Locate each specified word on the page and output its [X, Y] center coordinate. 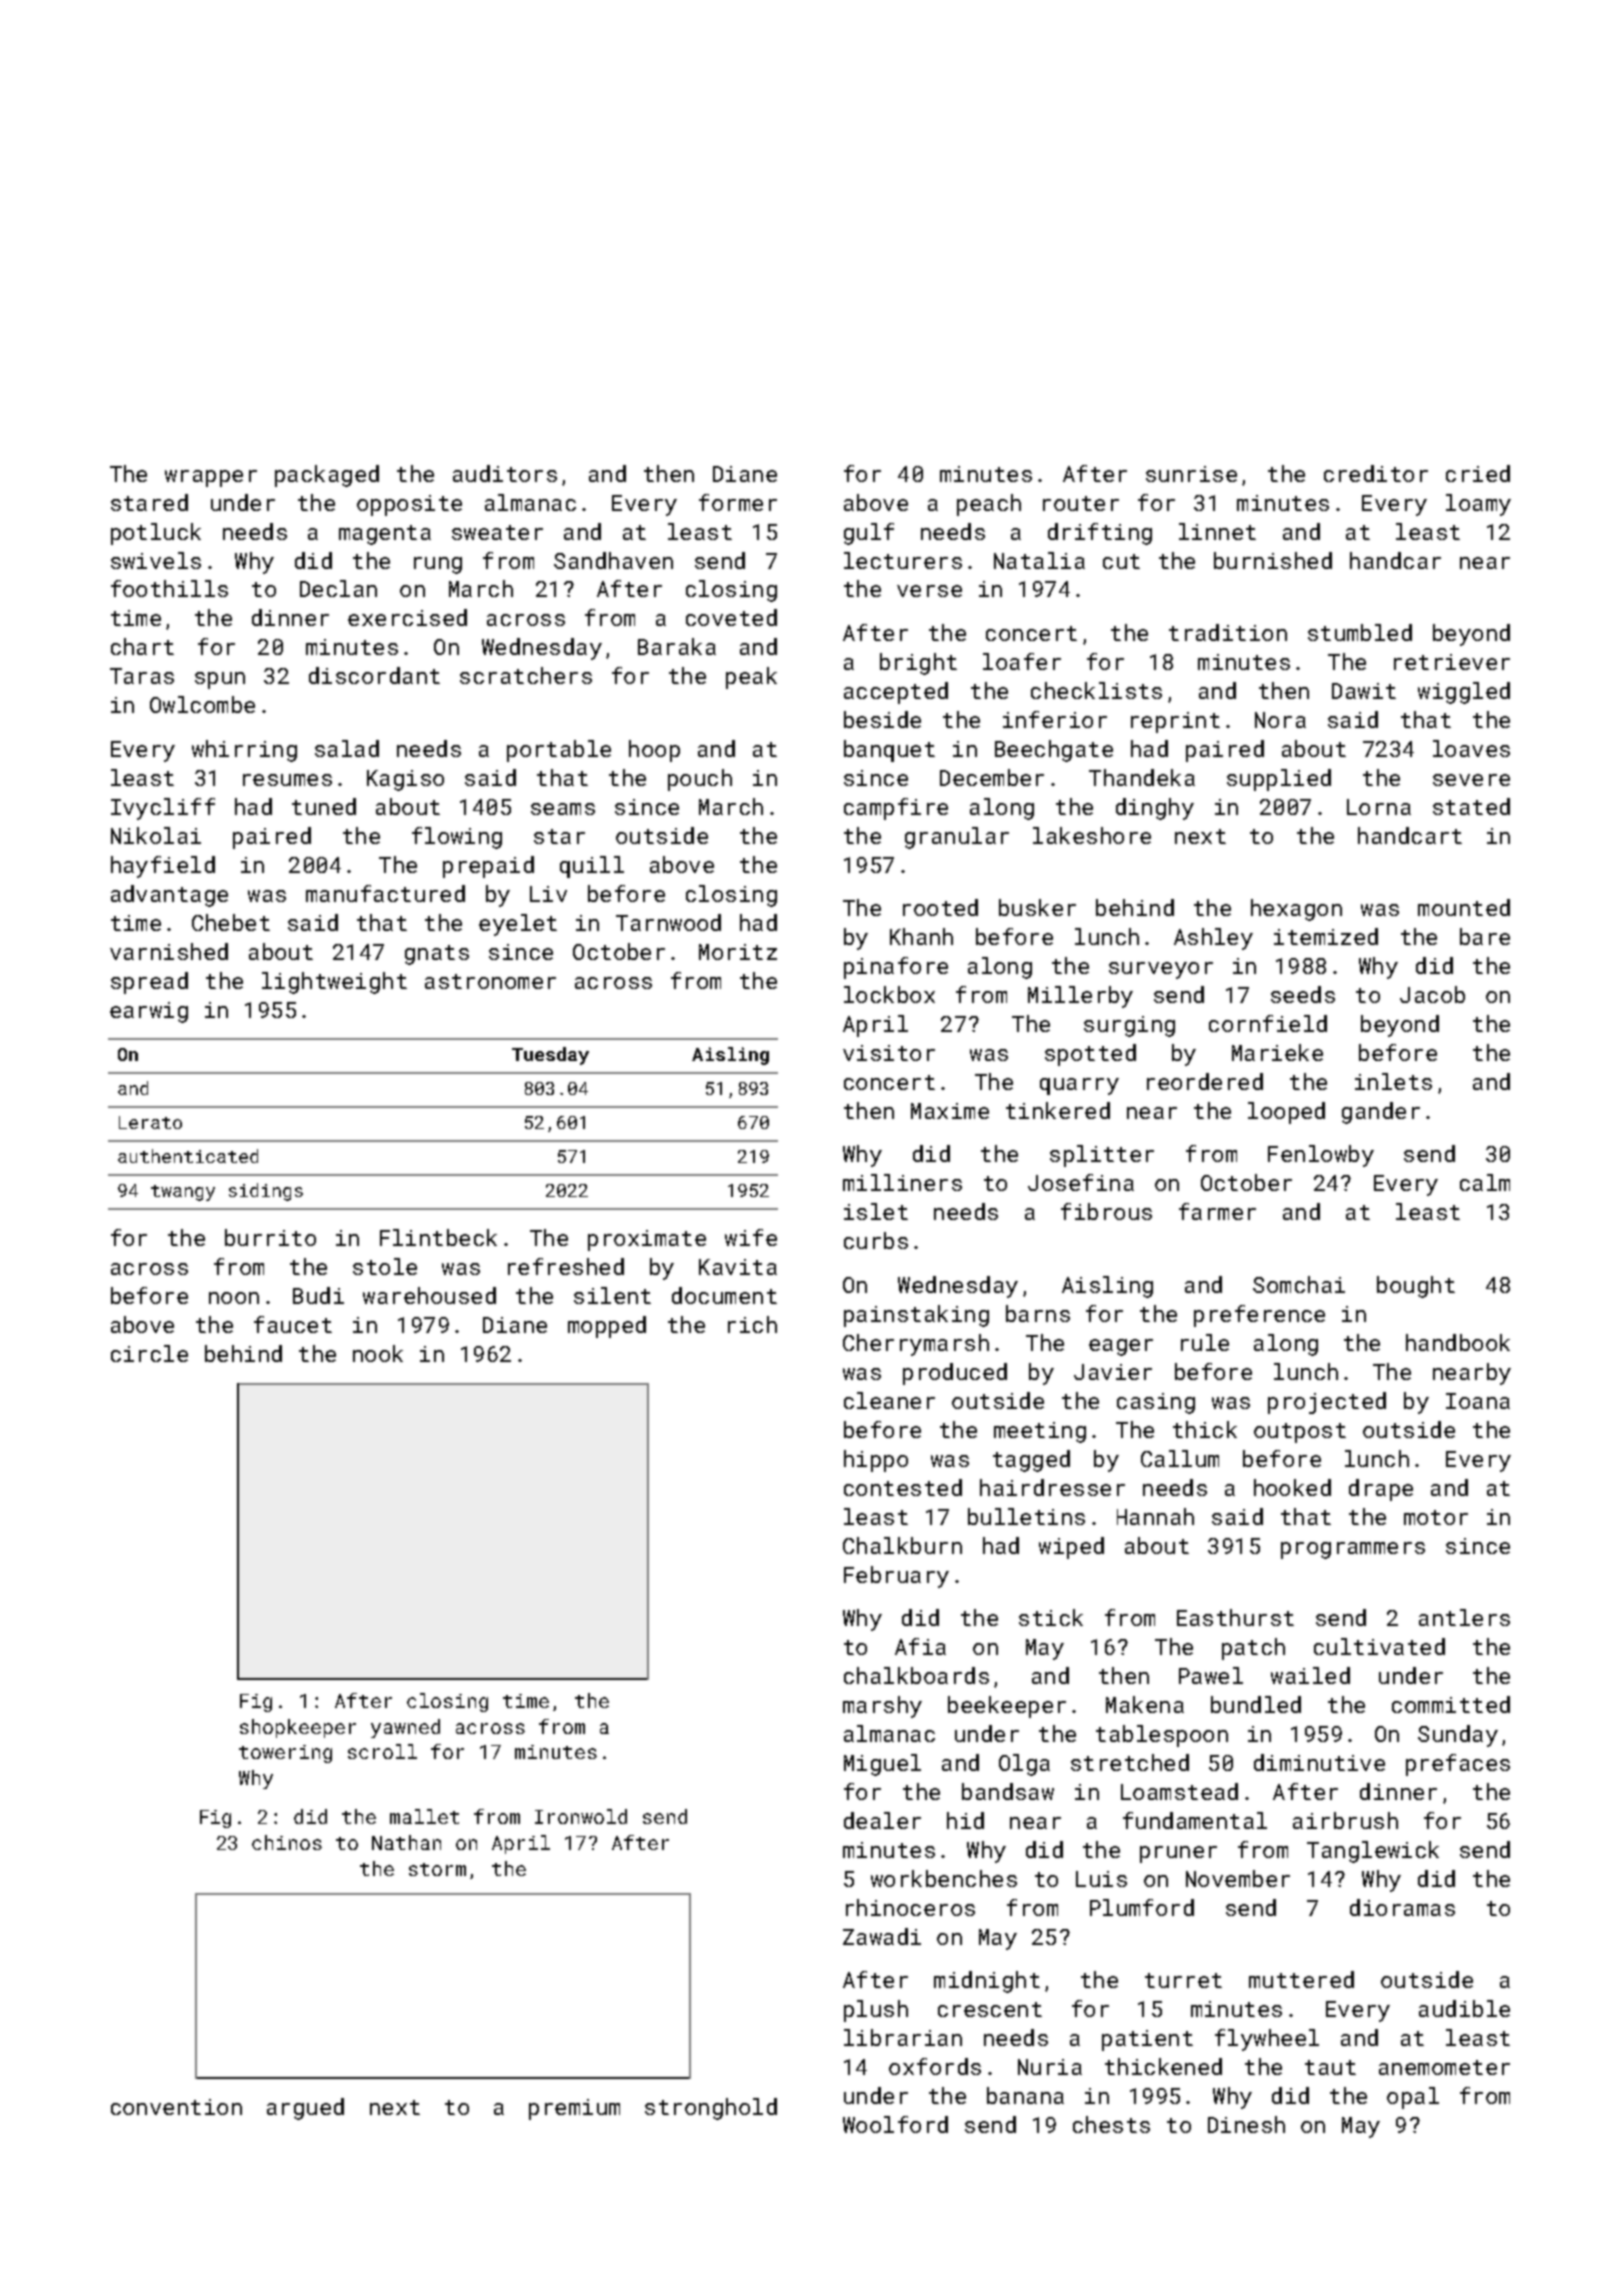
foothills [169, 588]
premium [574, 2109]
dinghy [1155, 809]
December [992, 777]
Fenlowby [1321, 1156]
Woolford [895, 2124]
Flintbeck [438, 1237]
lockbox [889, 994]
